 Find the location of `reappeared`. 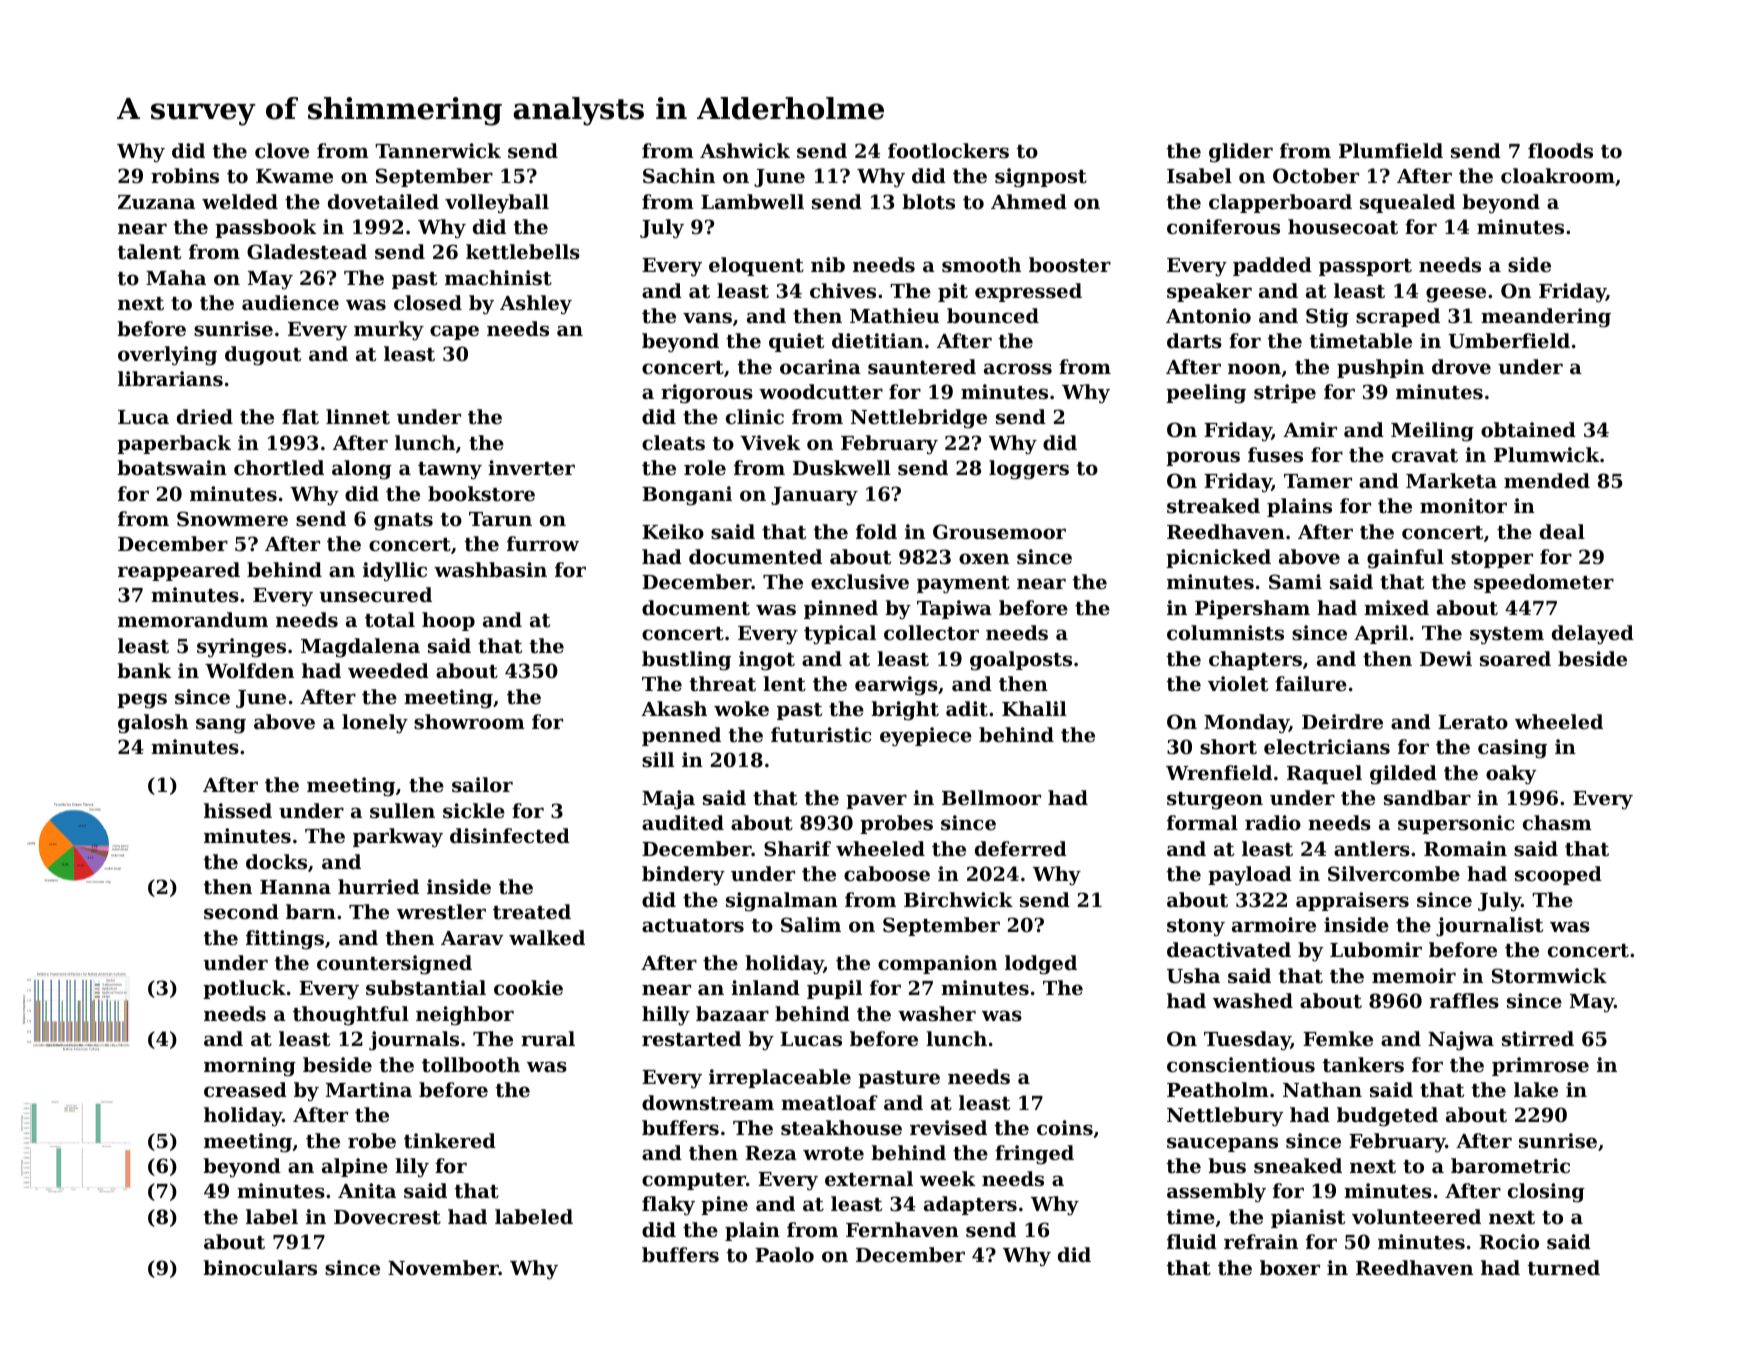

reappeared is located at coordinates (179, 571).
